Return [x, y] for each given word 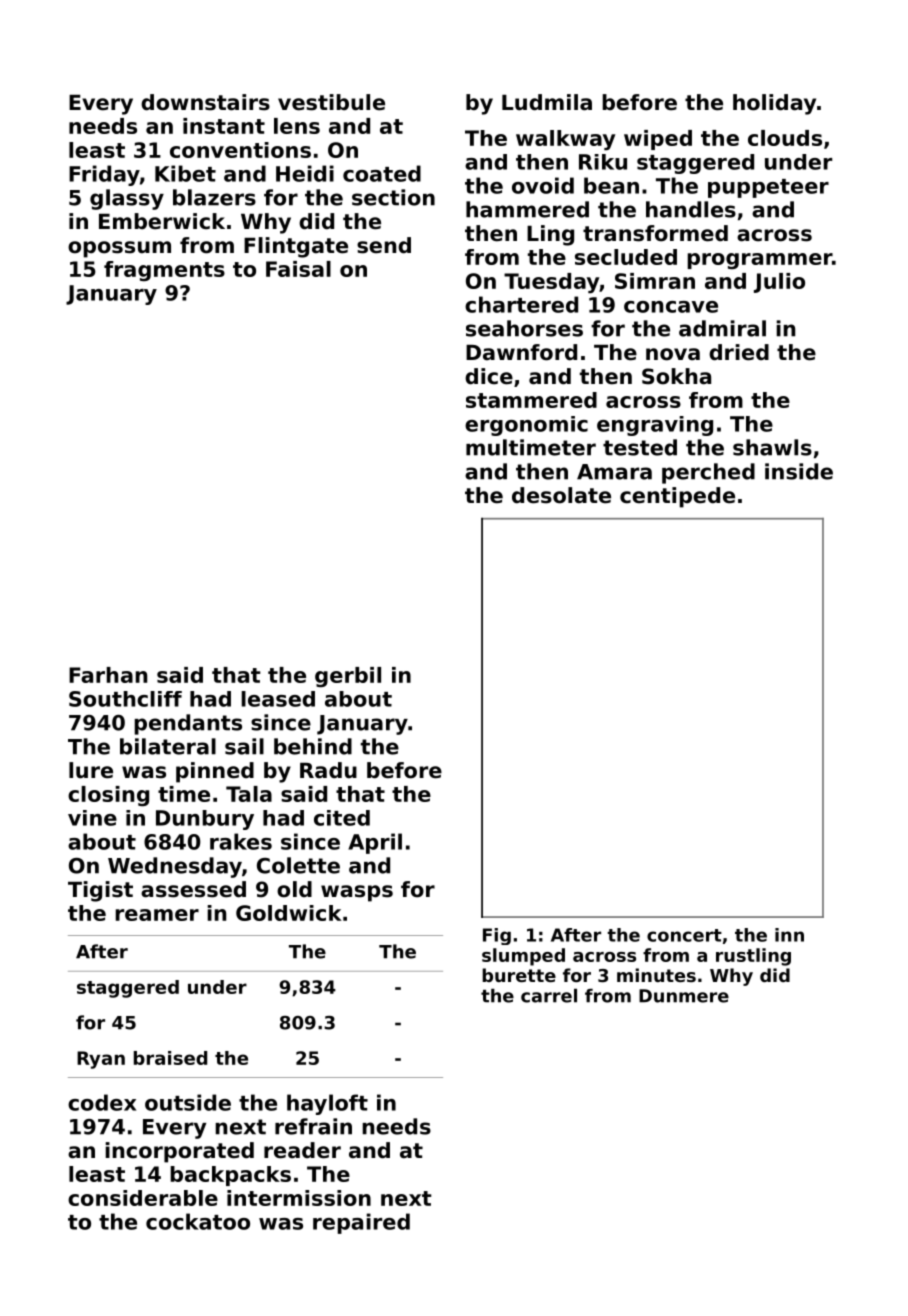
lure [91, 770]
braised [170, 1058]
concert [684, 935]
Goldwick [289, 913]
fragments [164, 271]
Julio [779, 283]
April [375, 843]
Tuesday [552, 283]
